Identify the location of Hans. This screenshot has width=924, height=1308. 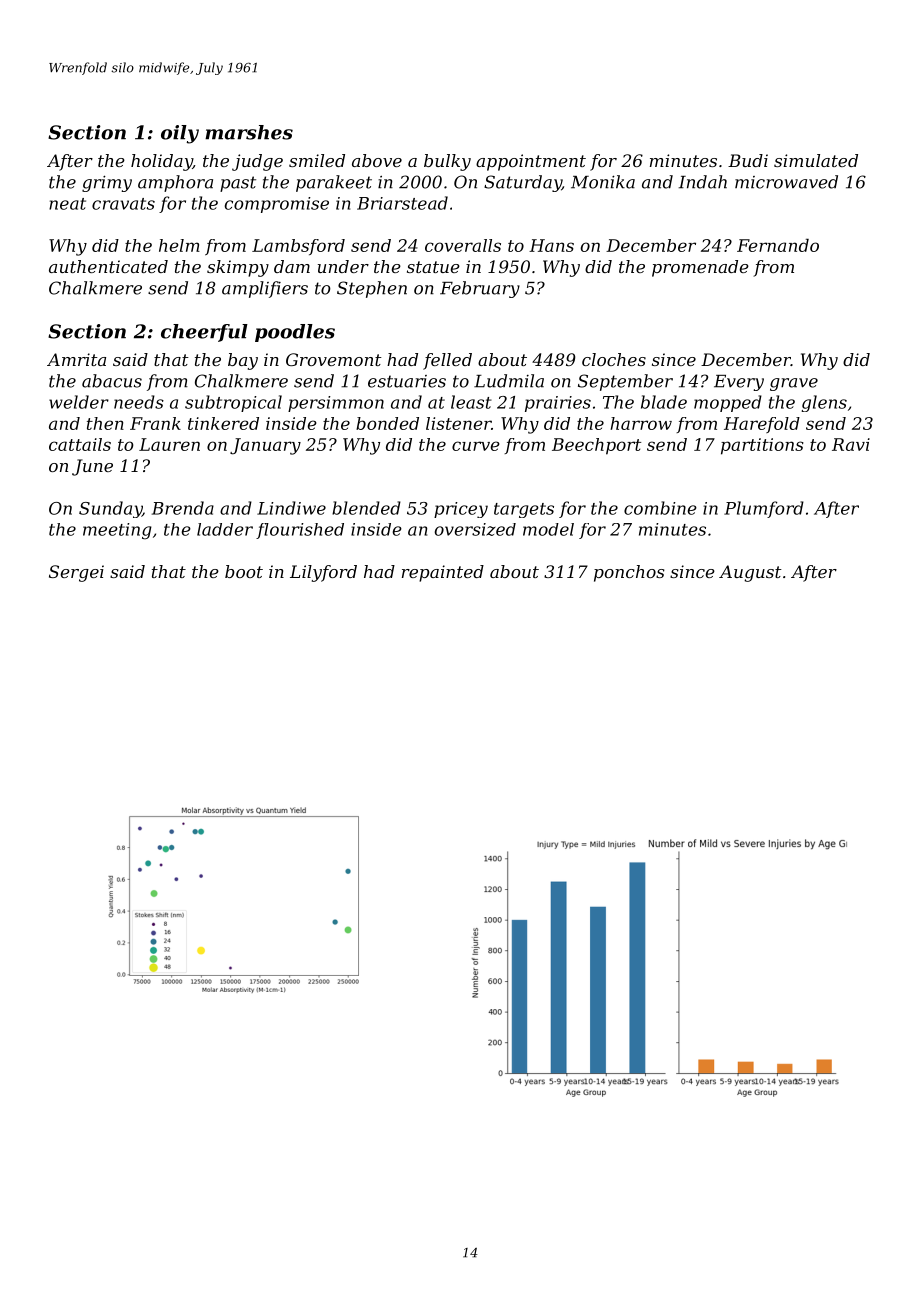
(551, 245).
